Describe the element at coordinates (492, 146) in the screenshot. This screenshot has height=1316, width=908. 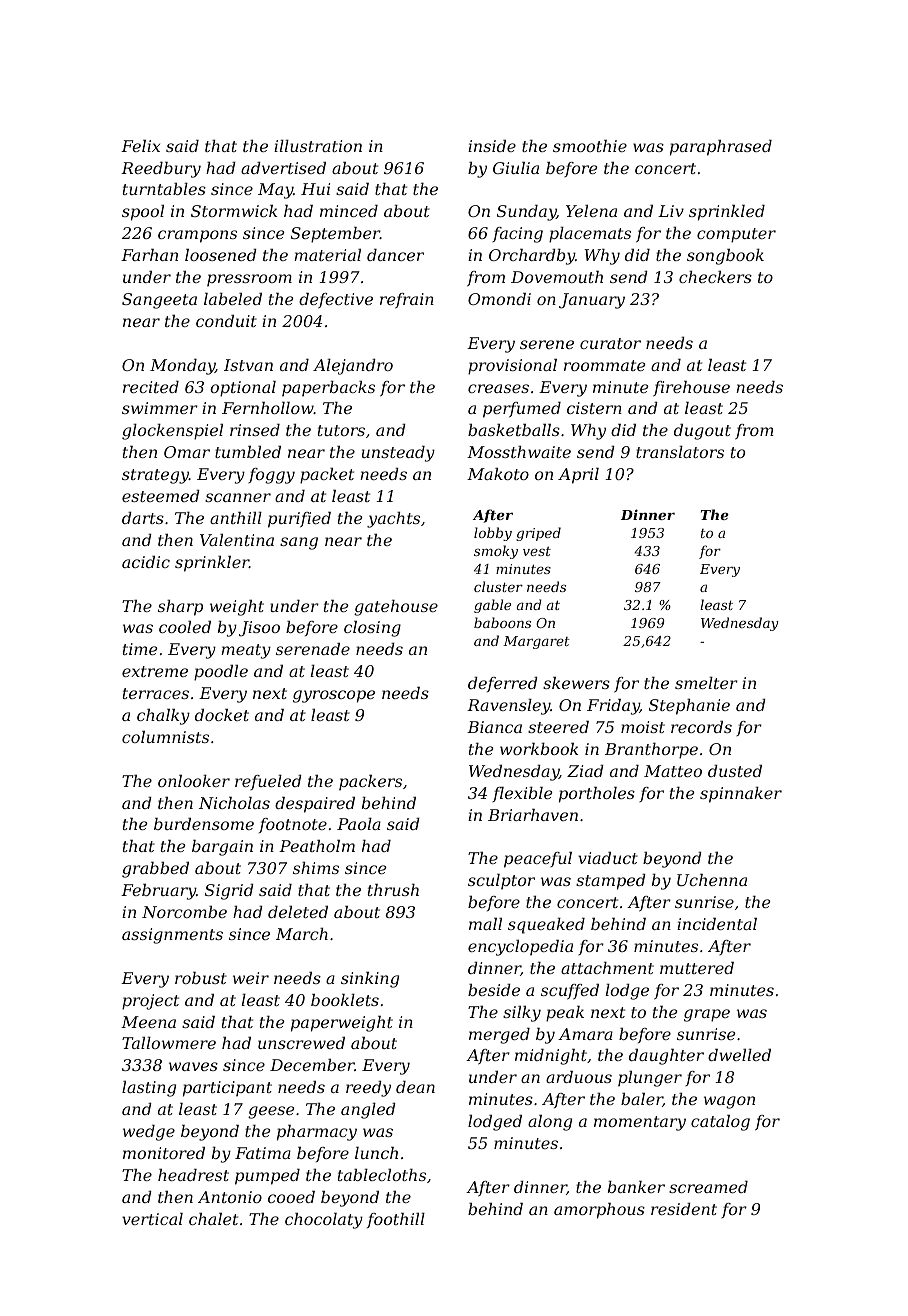
I see `inside` at that location.
